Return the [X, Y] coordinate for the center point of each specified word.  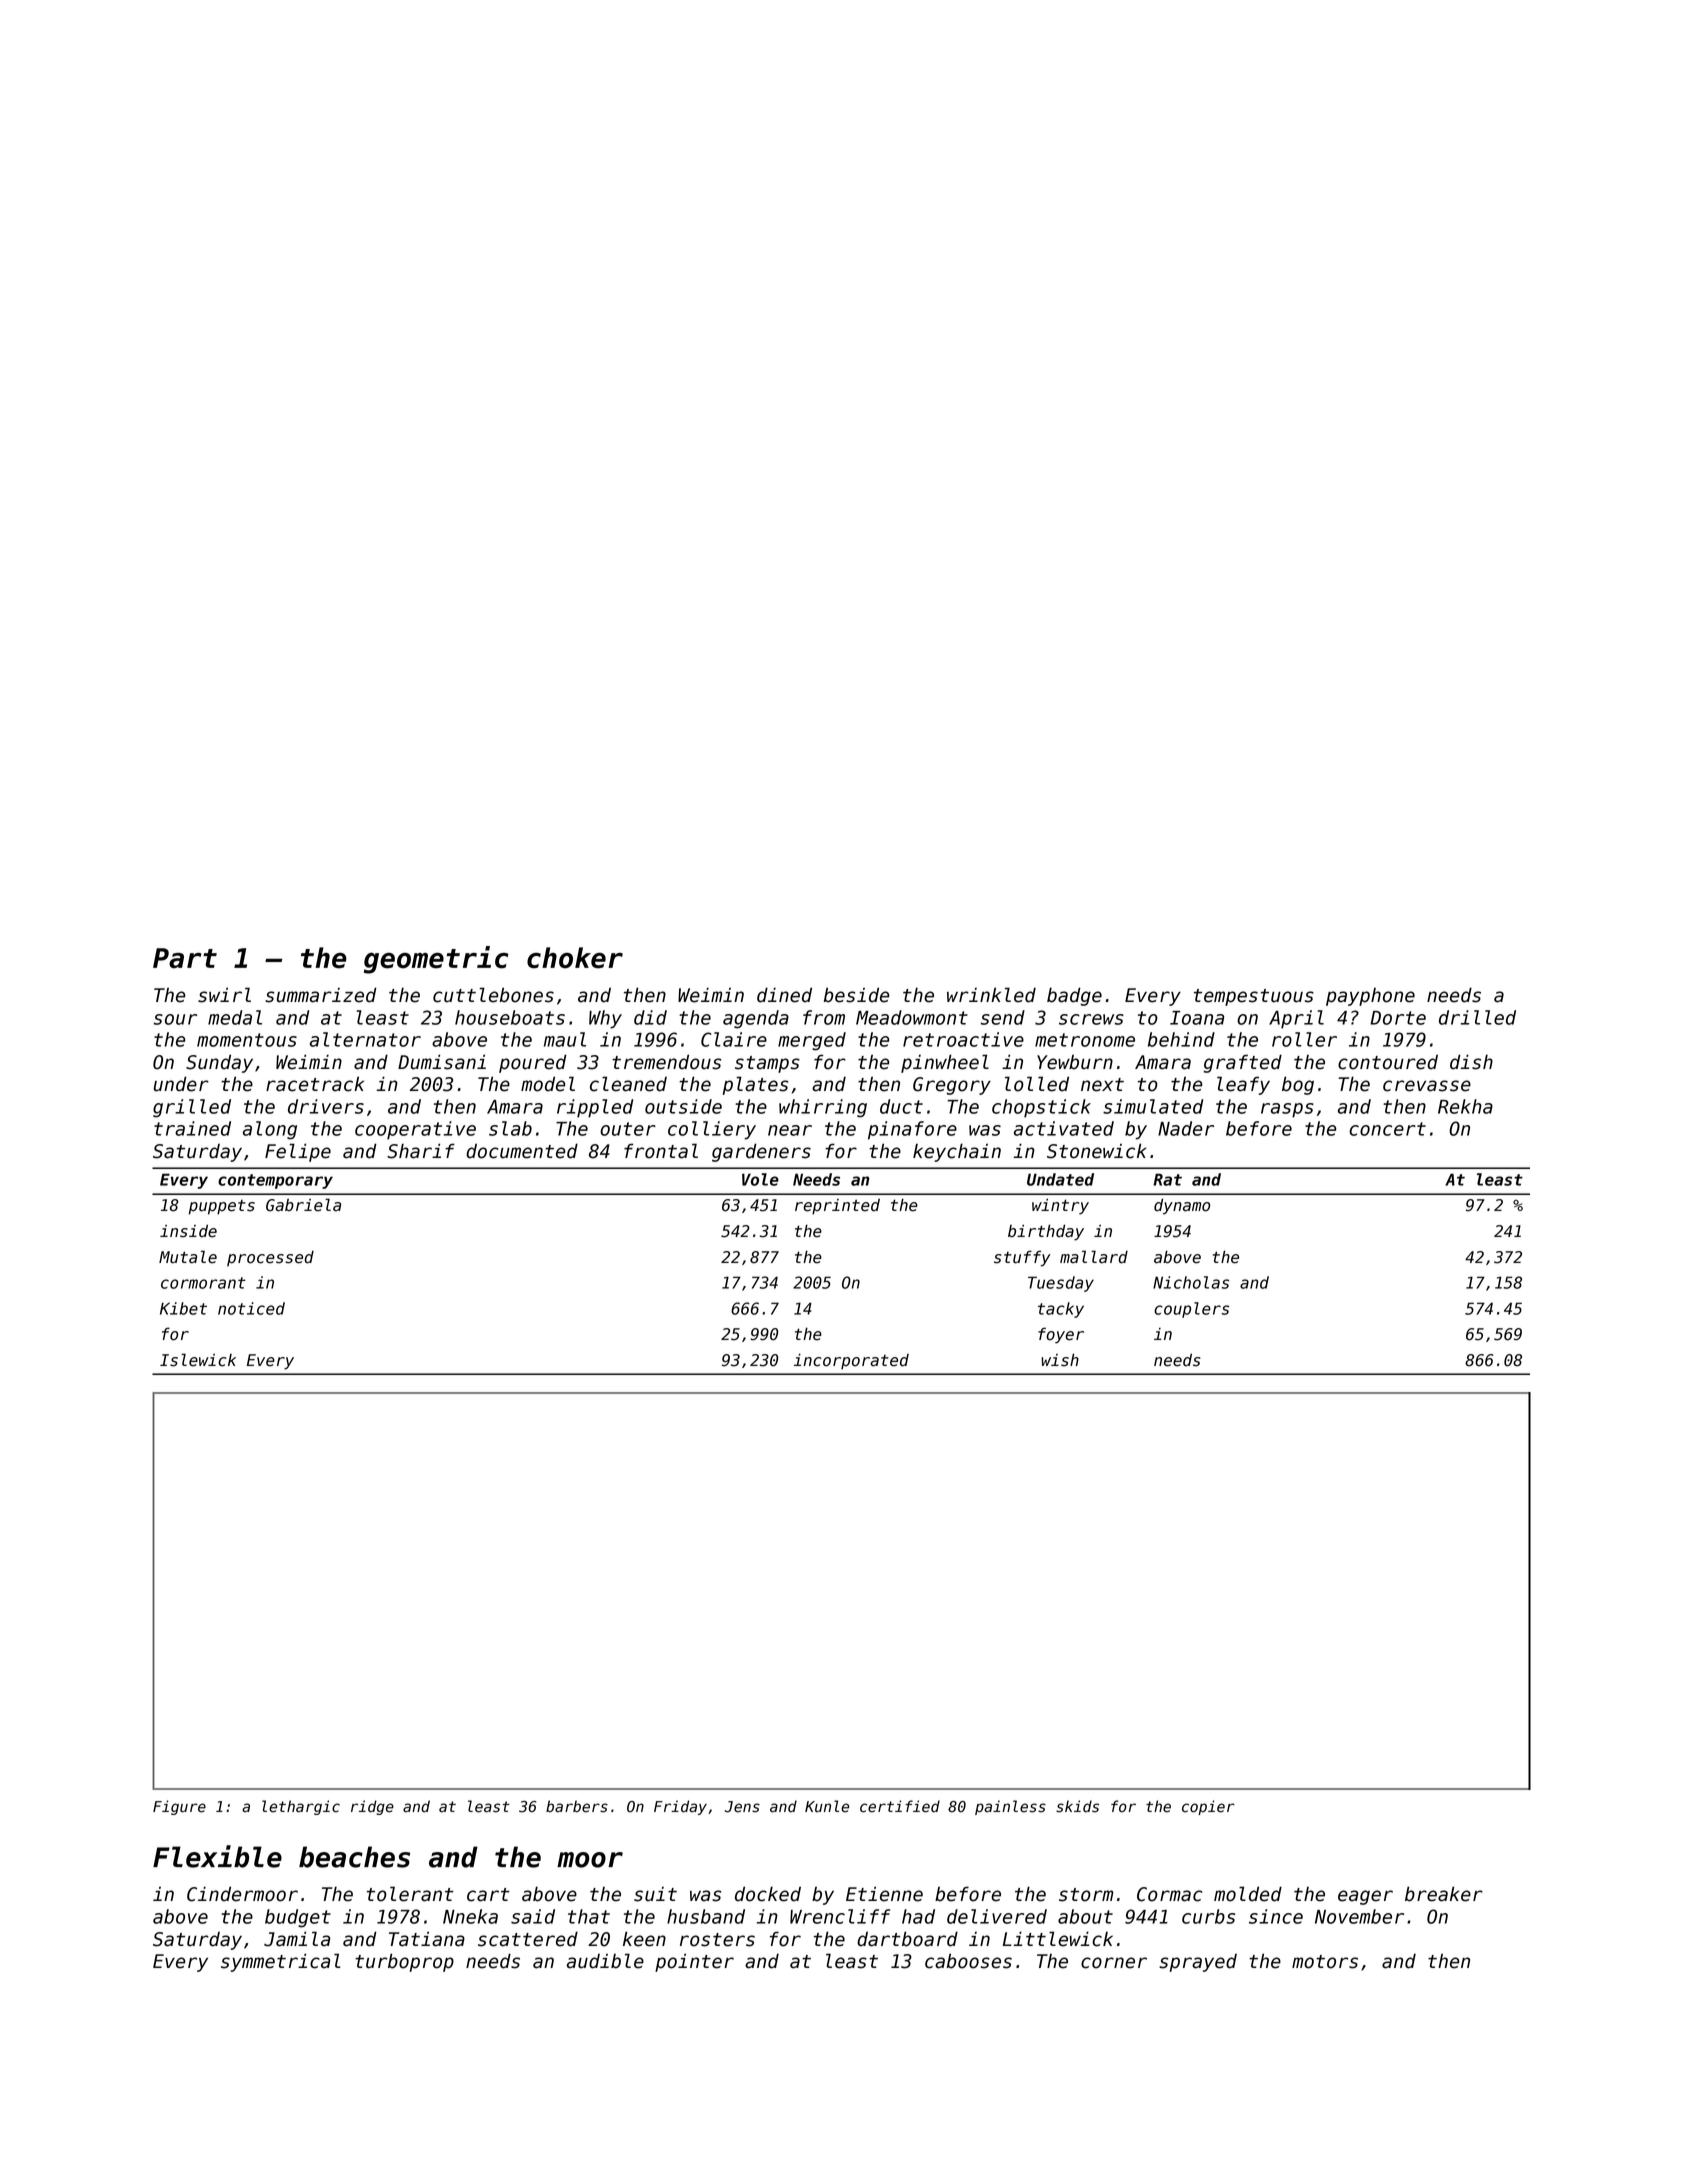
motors [1325, 1962]
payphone [1370, 997]
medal [235, 1017]
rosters [717, 1940]
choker [575, 958]
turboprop [404, 1962]
